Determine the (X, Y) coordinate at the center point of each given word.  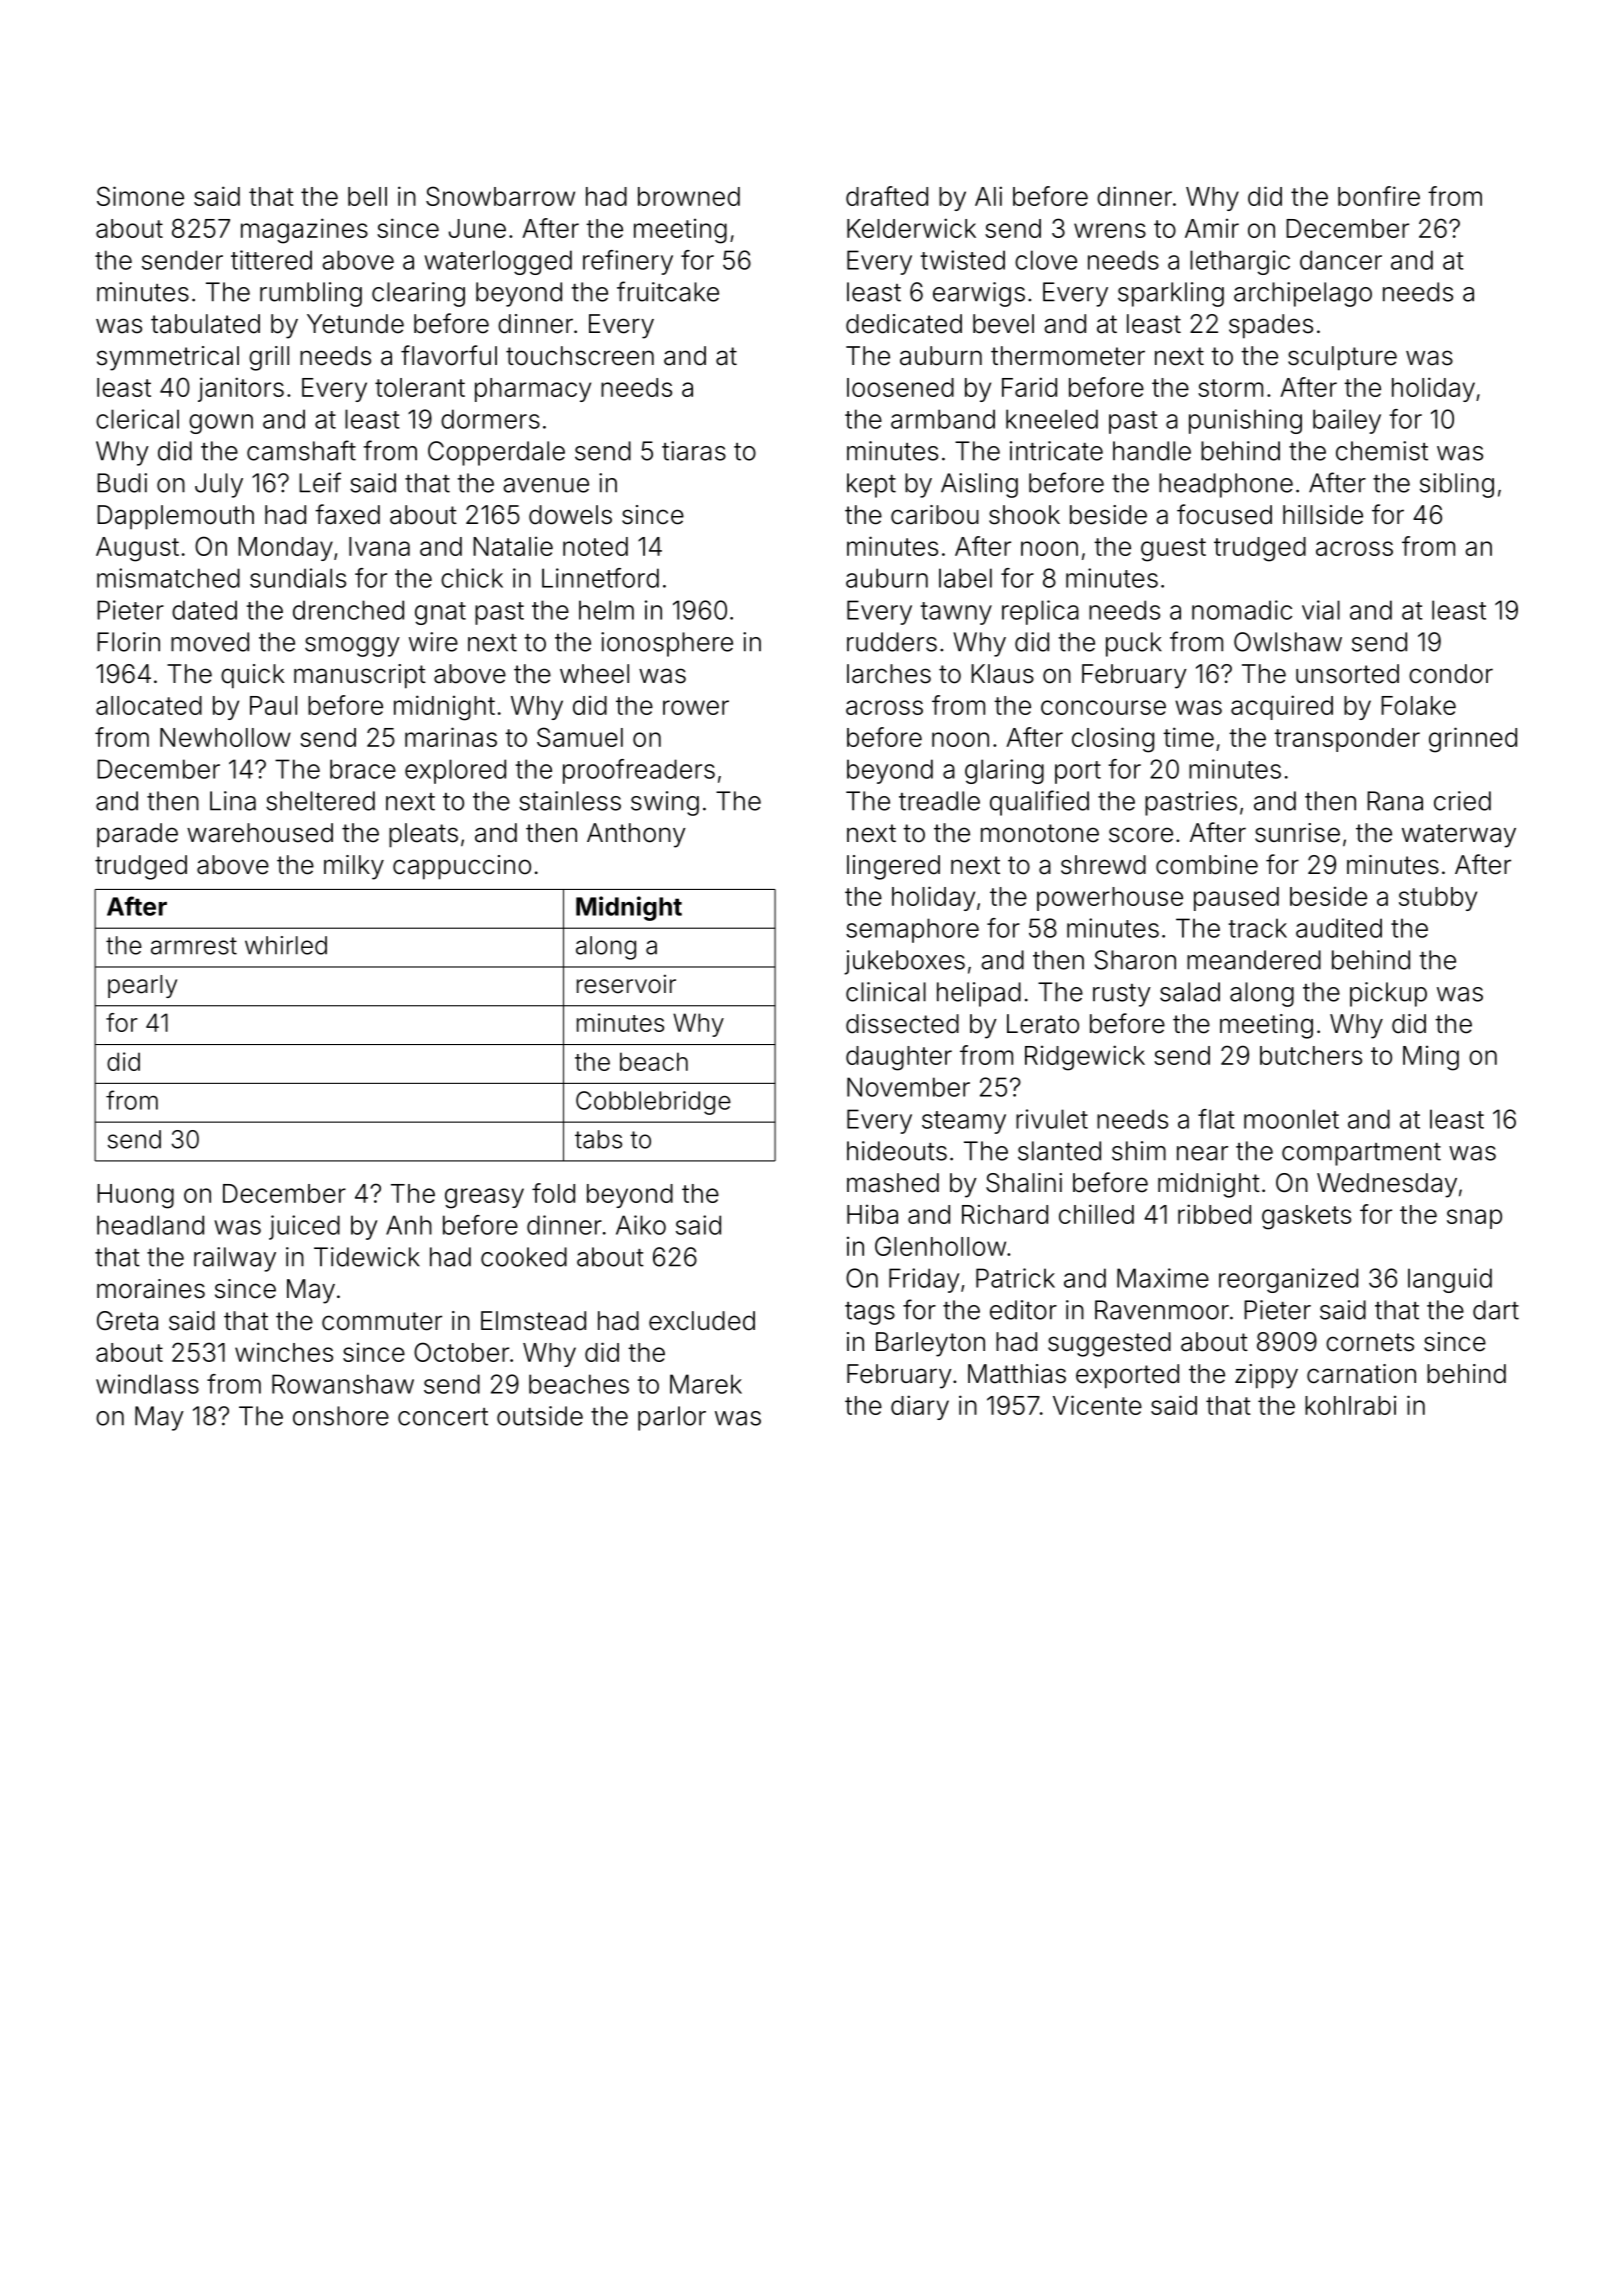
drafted (887, 196)
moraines (151, 1289)
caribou (935, 515)
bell (367, 196)
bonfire (1379, 196)
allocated (149, 705)
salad (1190, 992)
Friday (924, 1280)
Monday (285, 549)
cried (1462, 801)
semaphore (912, 930)
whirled (286, 945)
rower (696, 707)
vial (1321, 610)
